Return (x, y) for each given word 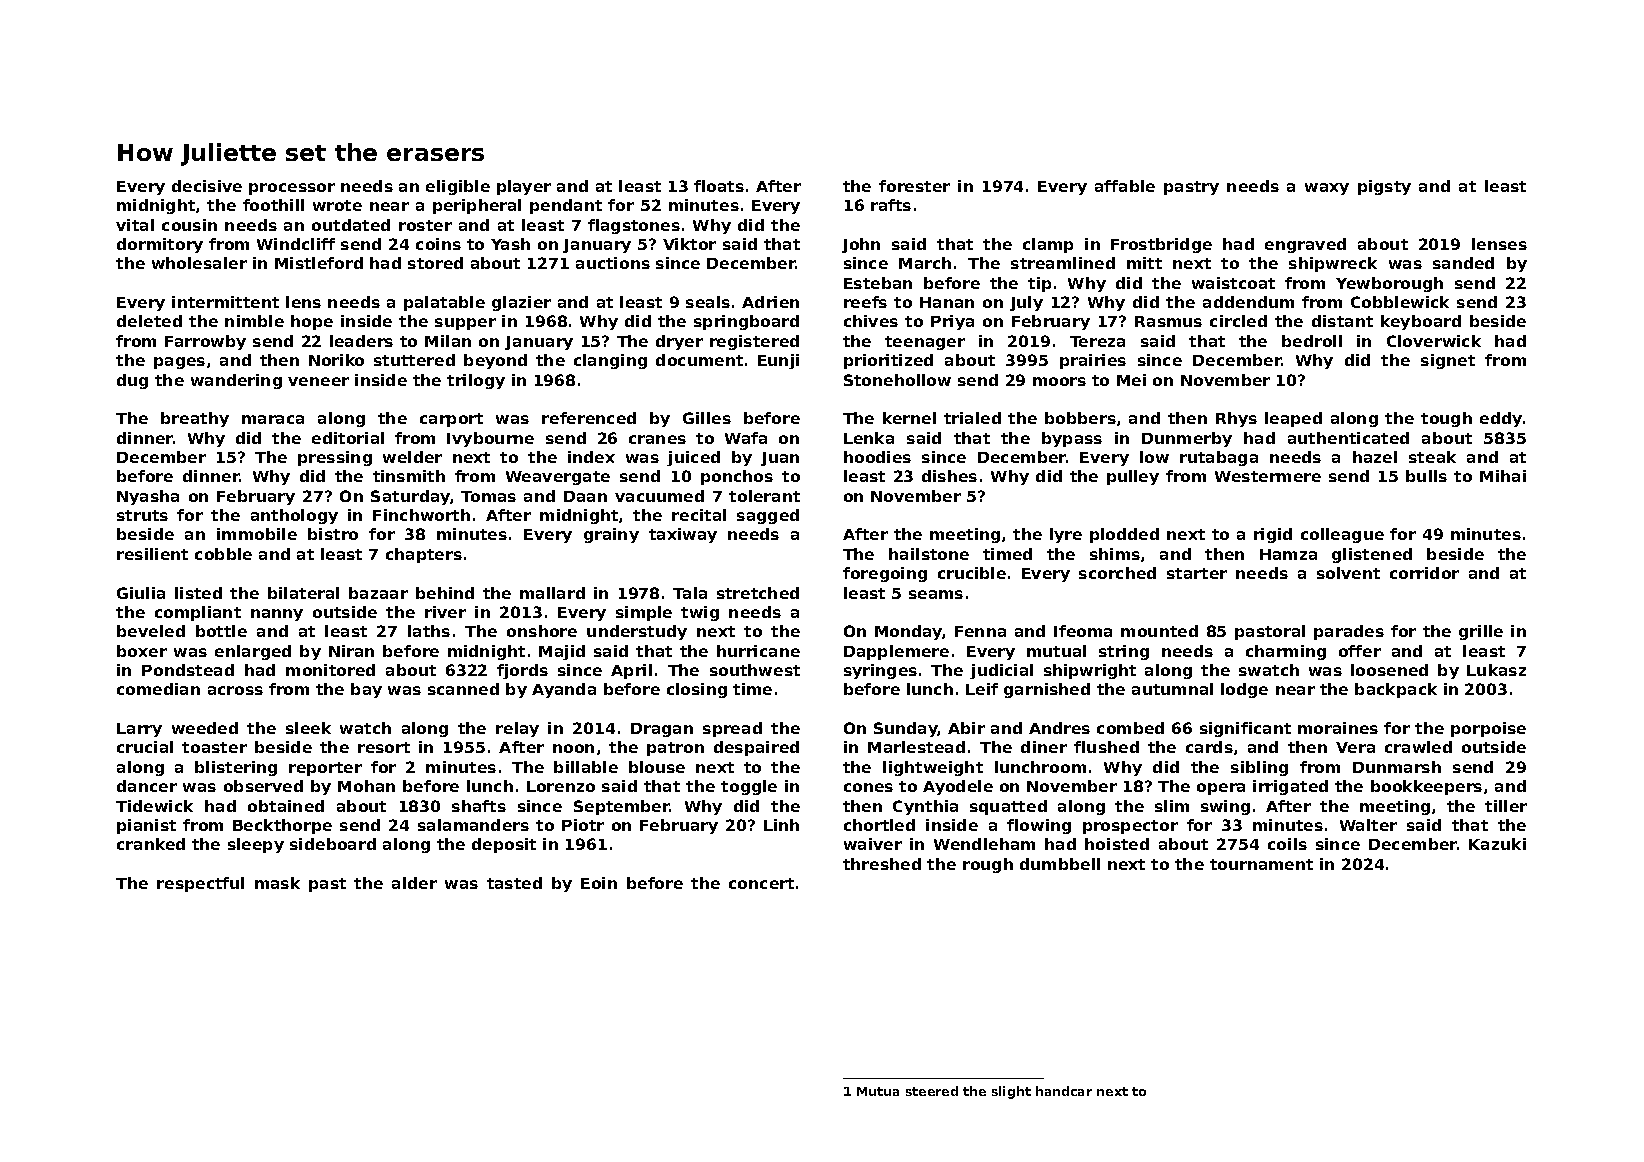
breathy (195, 419)
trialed (972, 418)
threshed (882, 864)
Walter (1368, 825)
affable (1125, 186)
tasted (514, 883)
